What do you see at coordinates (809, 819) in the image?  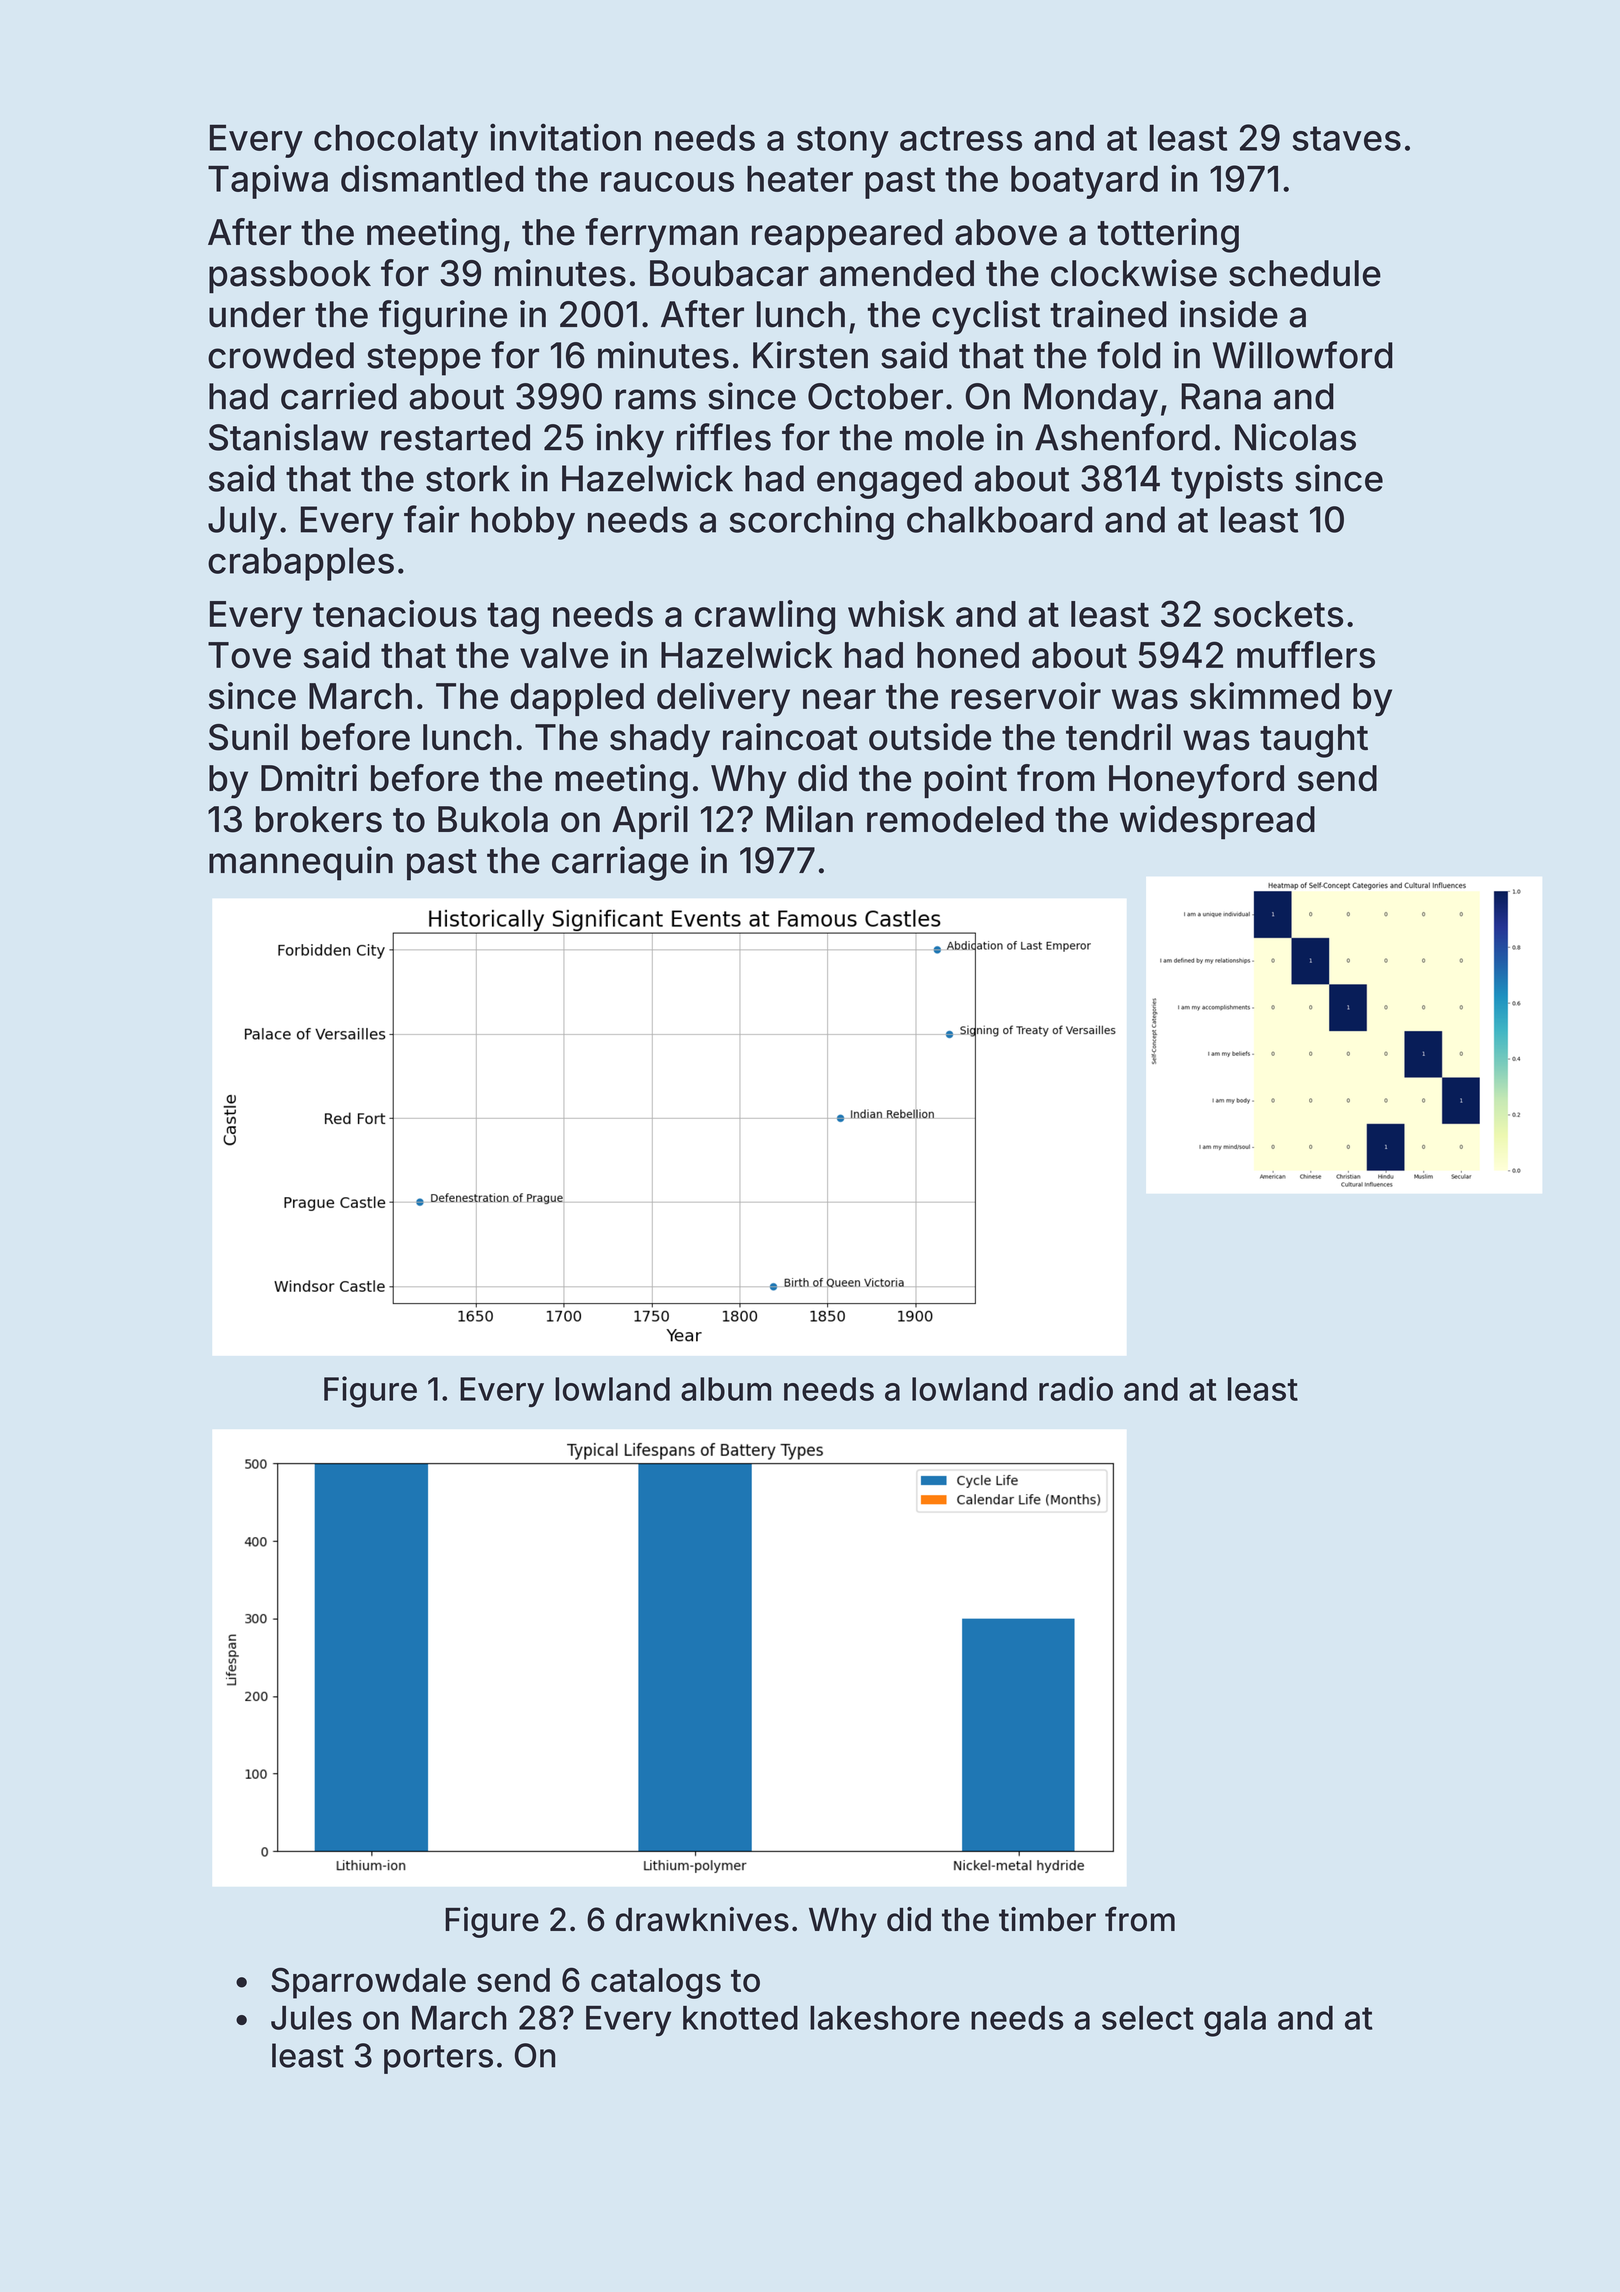 I see `Milan` at bounding box center [809, 819].
